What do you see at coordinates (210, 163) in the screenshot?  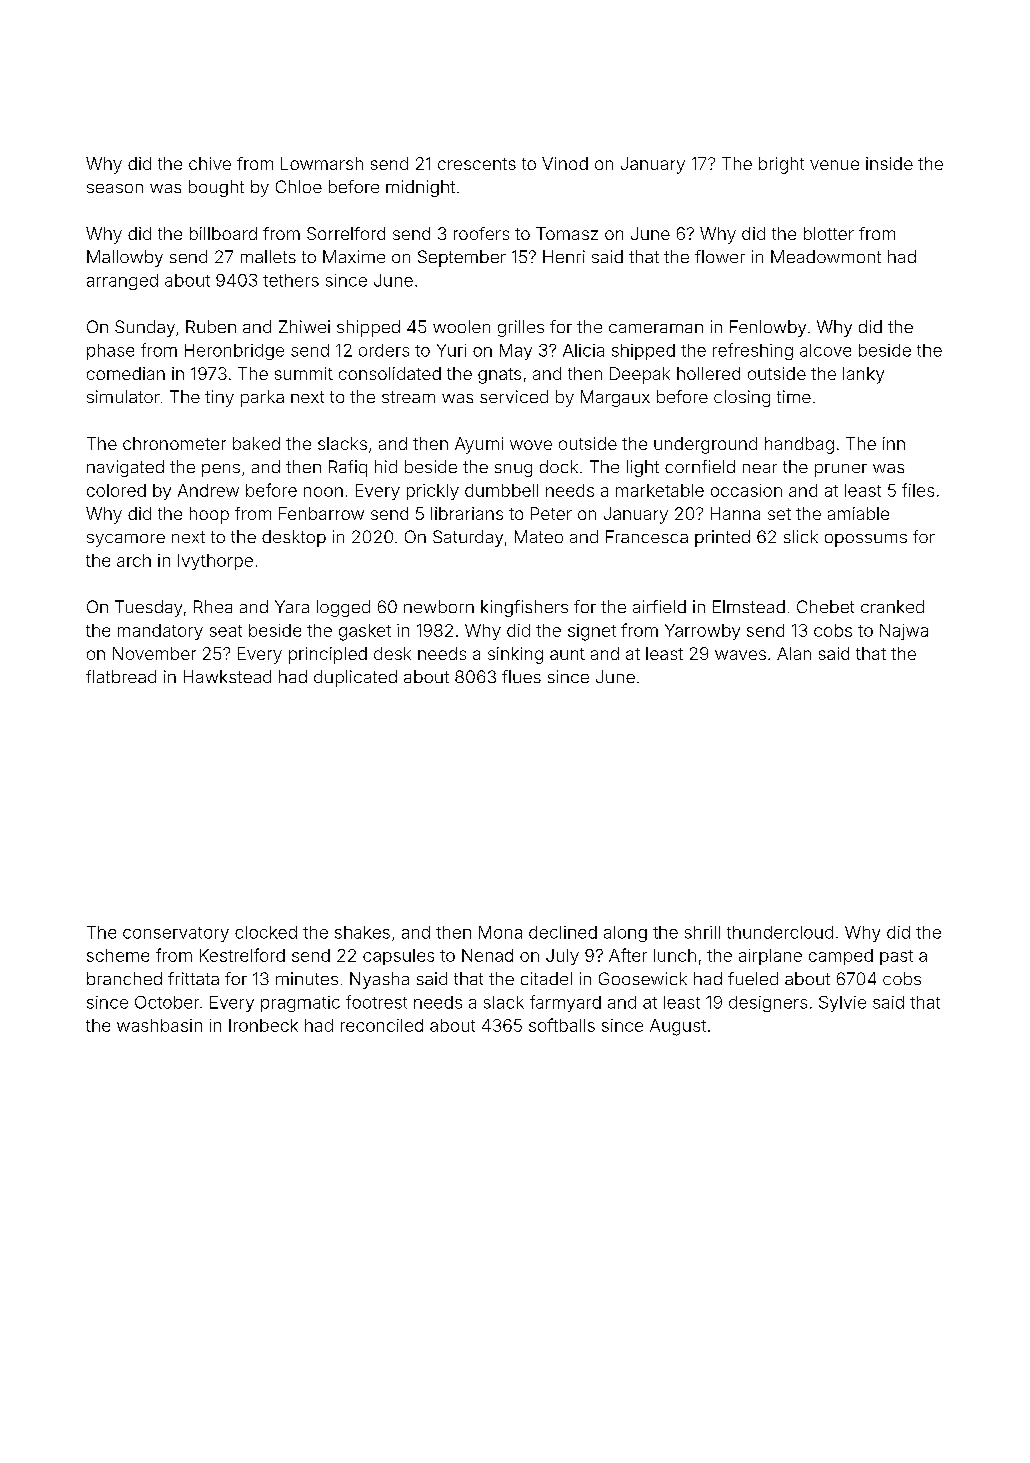 I see `chive` at bounding box center [210, 163].
